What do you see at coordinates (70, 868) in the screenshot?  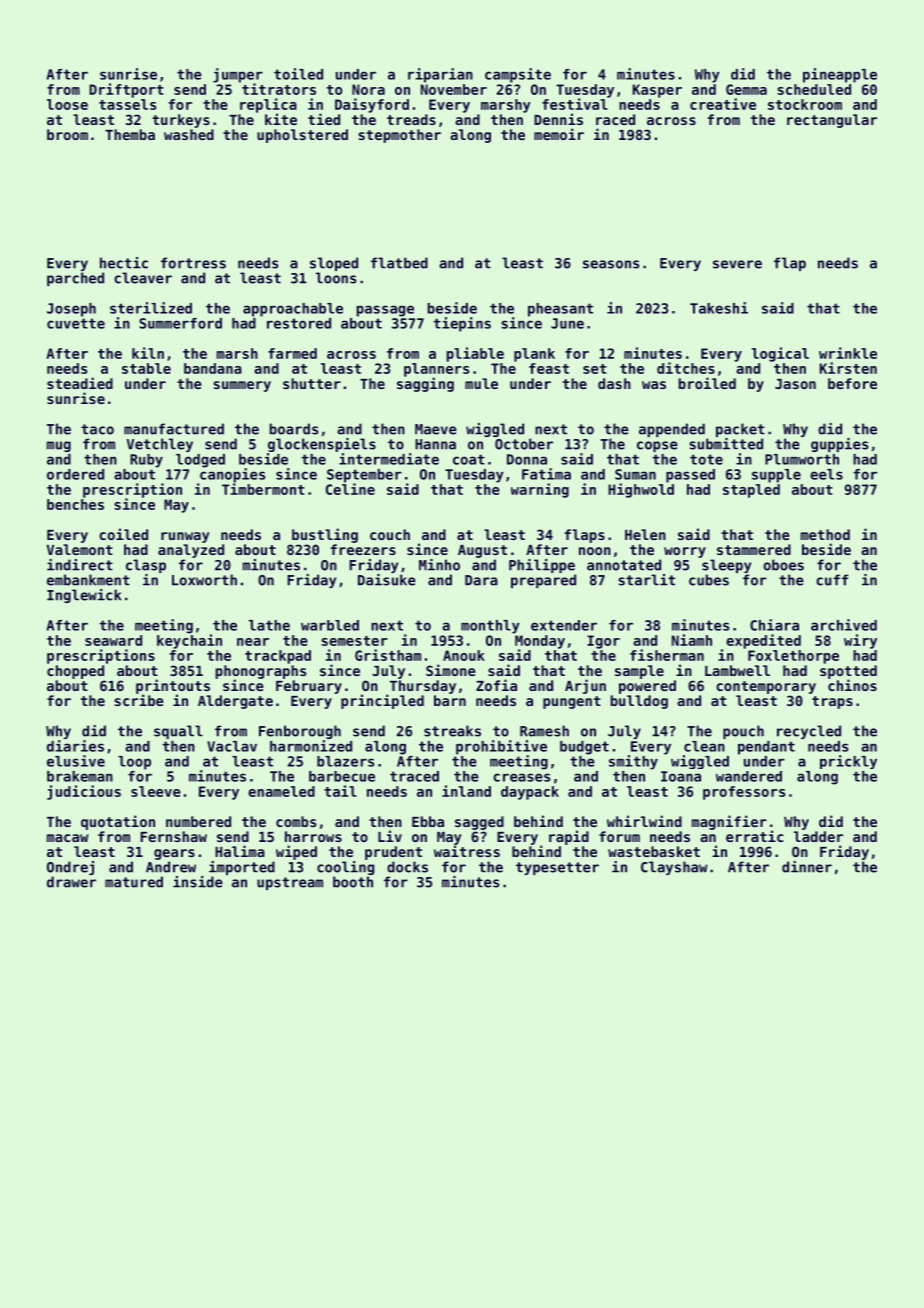 I see `Ondrej` at bounding box center [70, 868].
